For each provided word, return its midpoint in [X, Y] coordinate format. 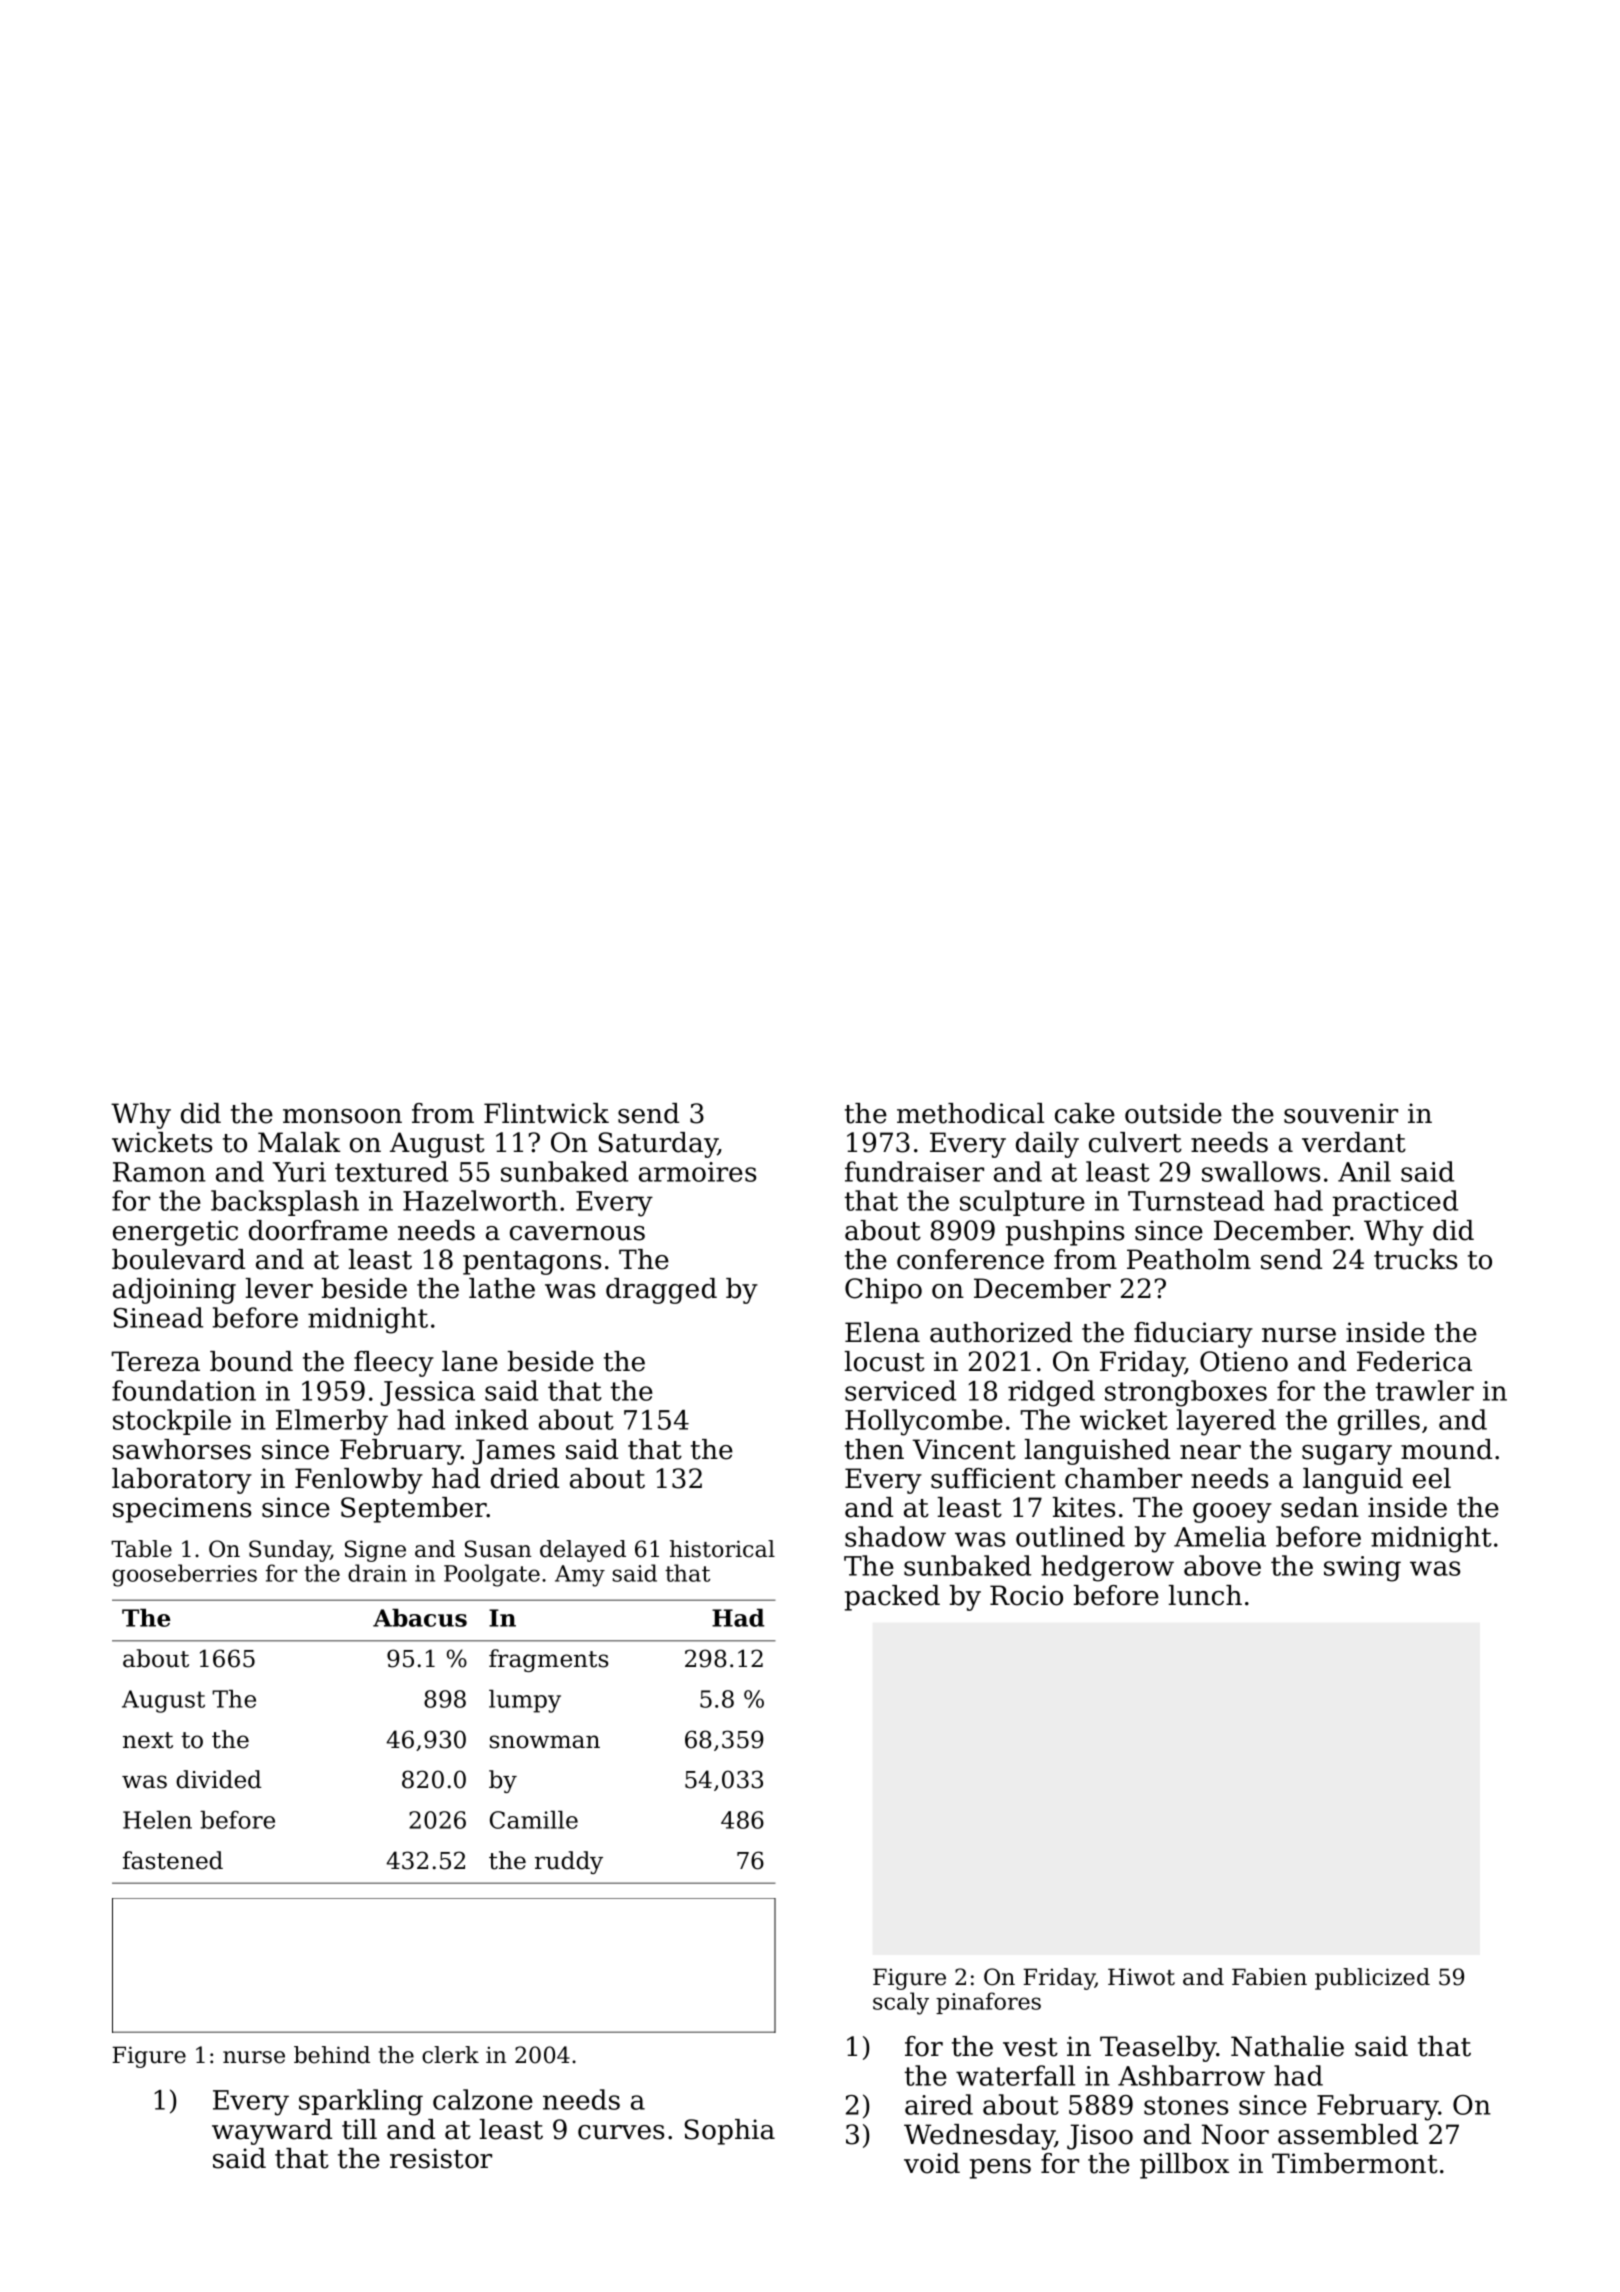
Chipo [883, 1291]
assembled [1348, 2134]
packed [892, 1598]
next [148, 1740]
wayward [272, 2132]
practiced [1395, 1203]
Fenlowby [359, 1481]
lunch [1205, 1595]
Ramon [159, 1172]
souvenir [1341, 1113]
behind [332, 2055]
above [1222, 1565]
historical [722, 1549]
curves [621, 2132]
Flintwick [546, 1113]
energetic [175, 1233]
